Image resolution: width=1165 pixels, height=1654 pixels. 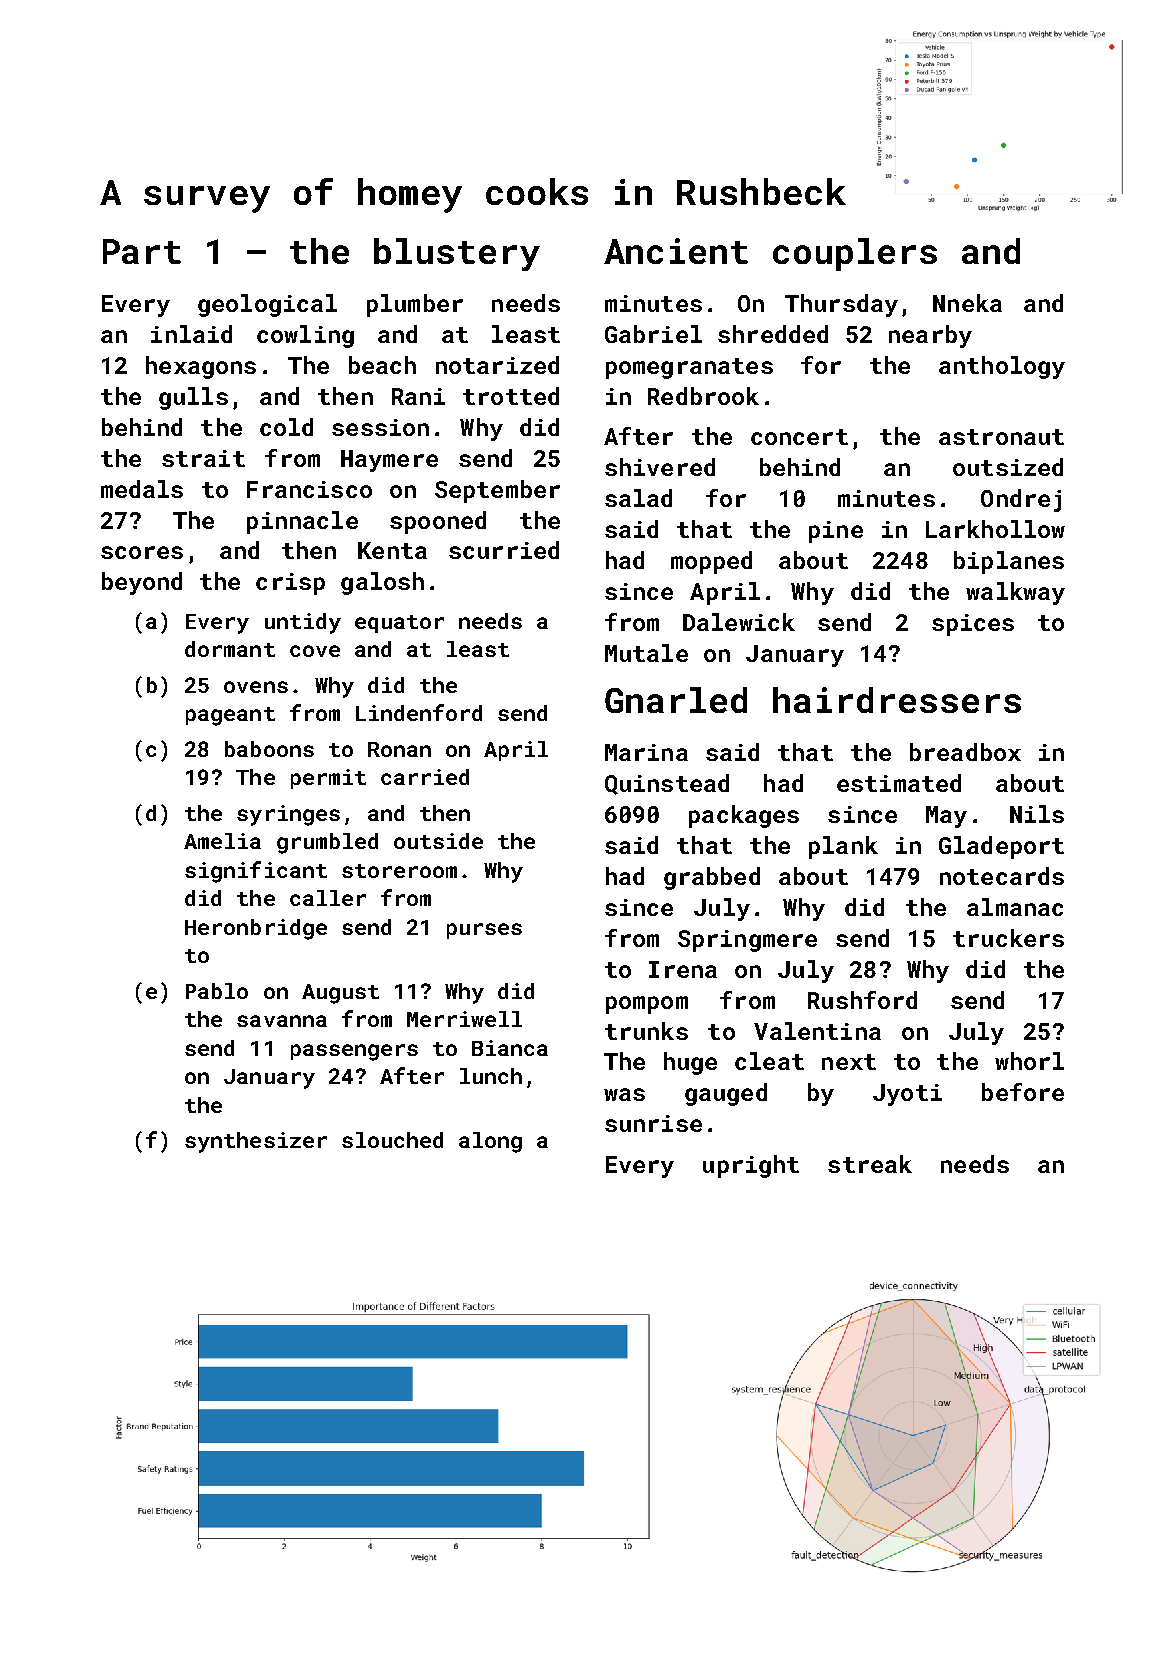 I want to click on pinnacle, so click(x=302, y=522).
